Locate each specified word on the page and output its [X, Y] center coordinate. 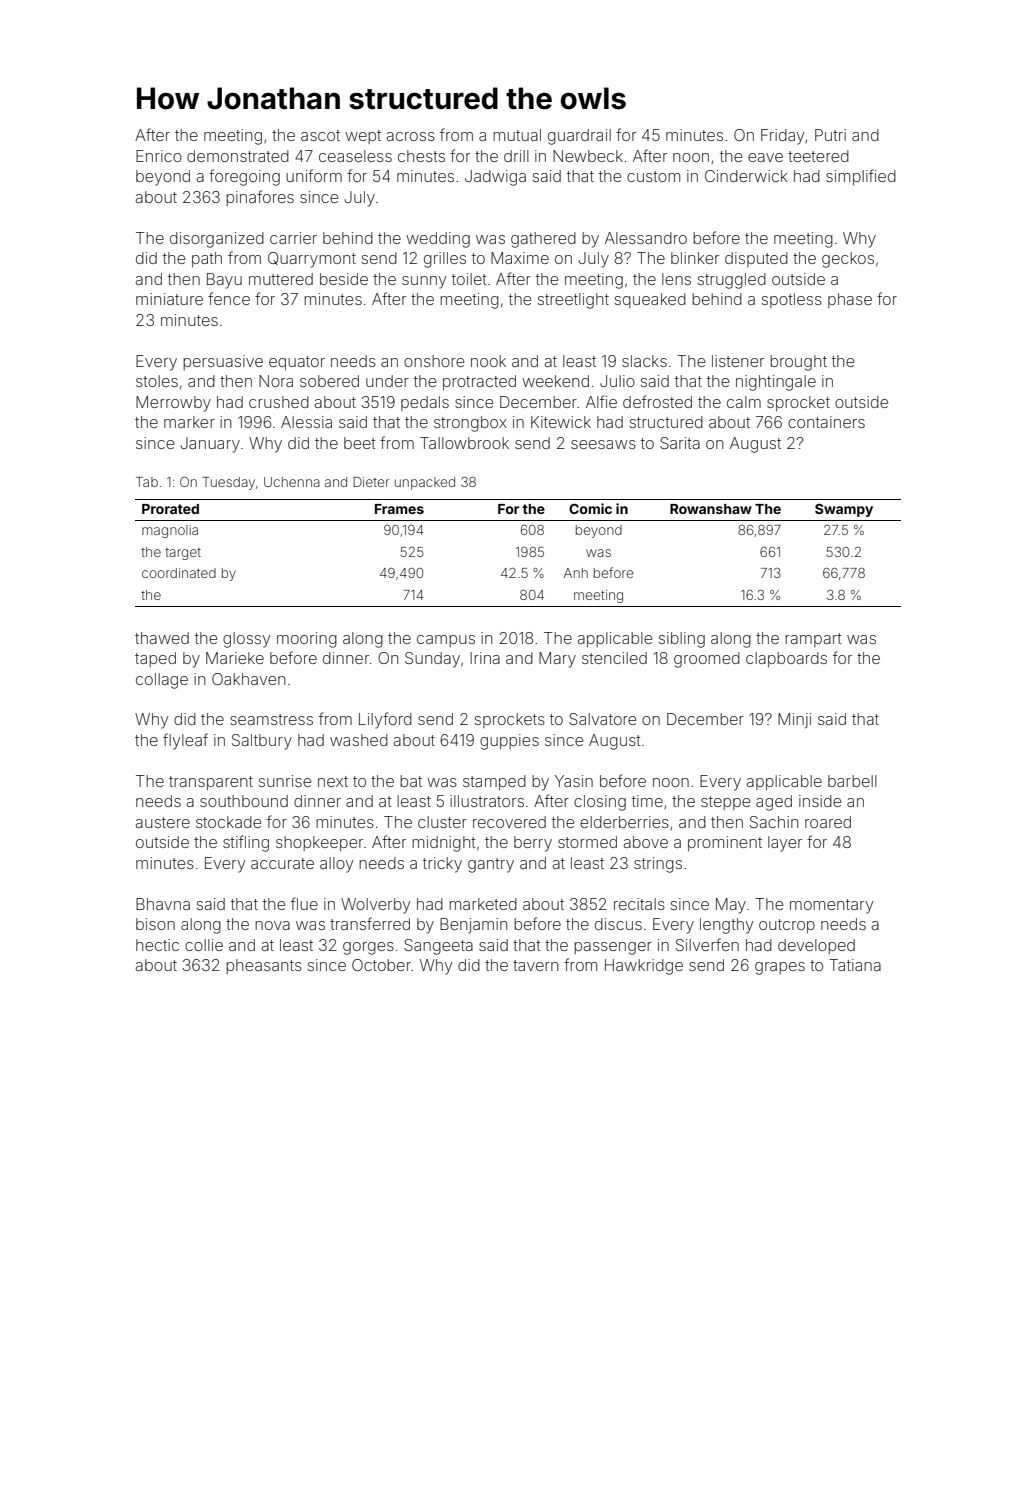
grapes [780, 968]
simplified [861, 177]
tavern [535, 965]
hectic [157, 945]
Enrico [159, 156]
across [411, 136]
